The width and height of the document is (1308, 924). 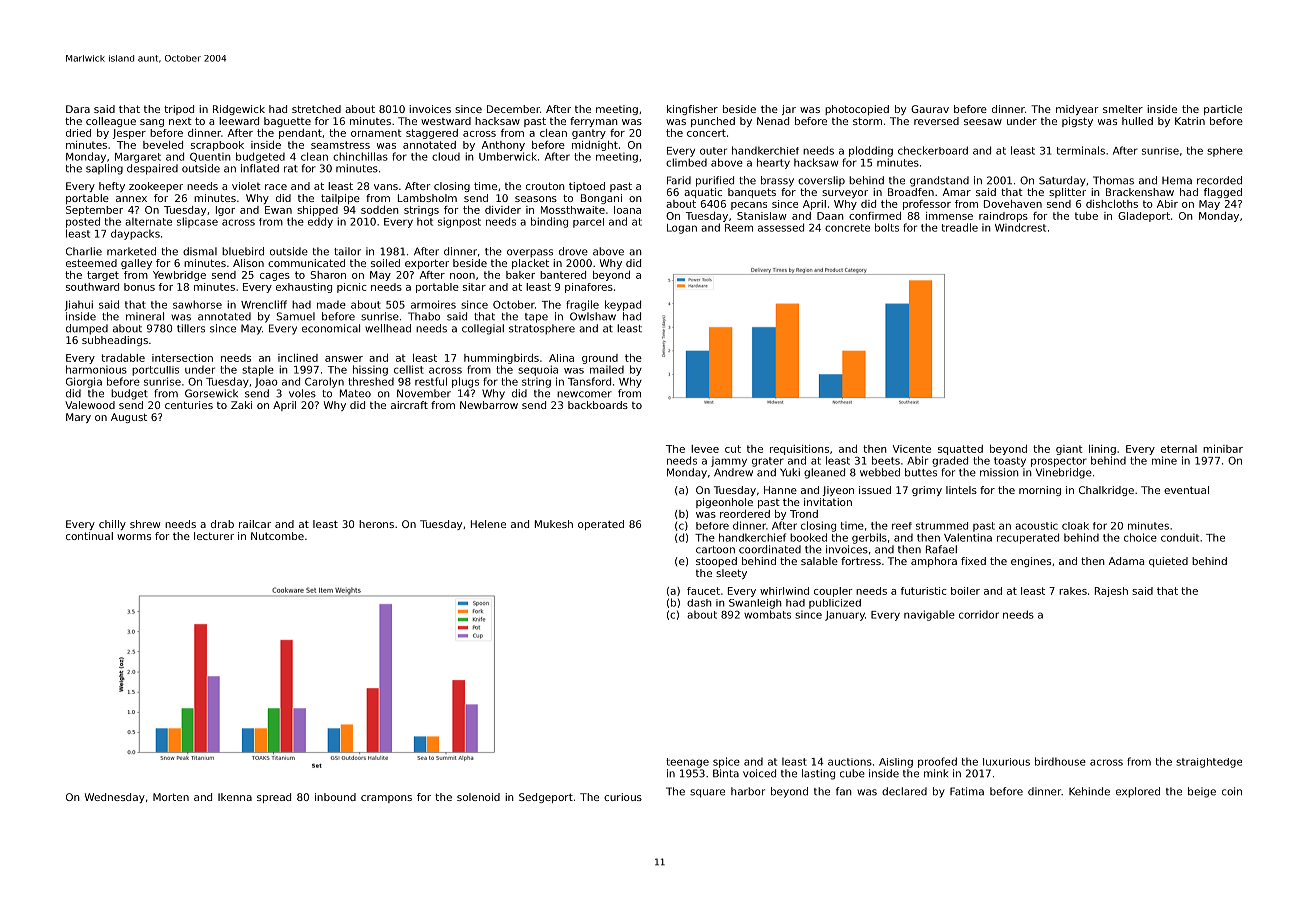 I want to click on grandstand, so click(x=939, y=181).
